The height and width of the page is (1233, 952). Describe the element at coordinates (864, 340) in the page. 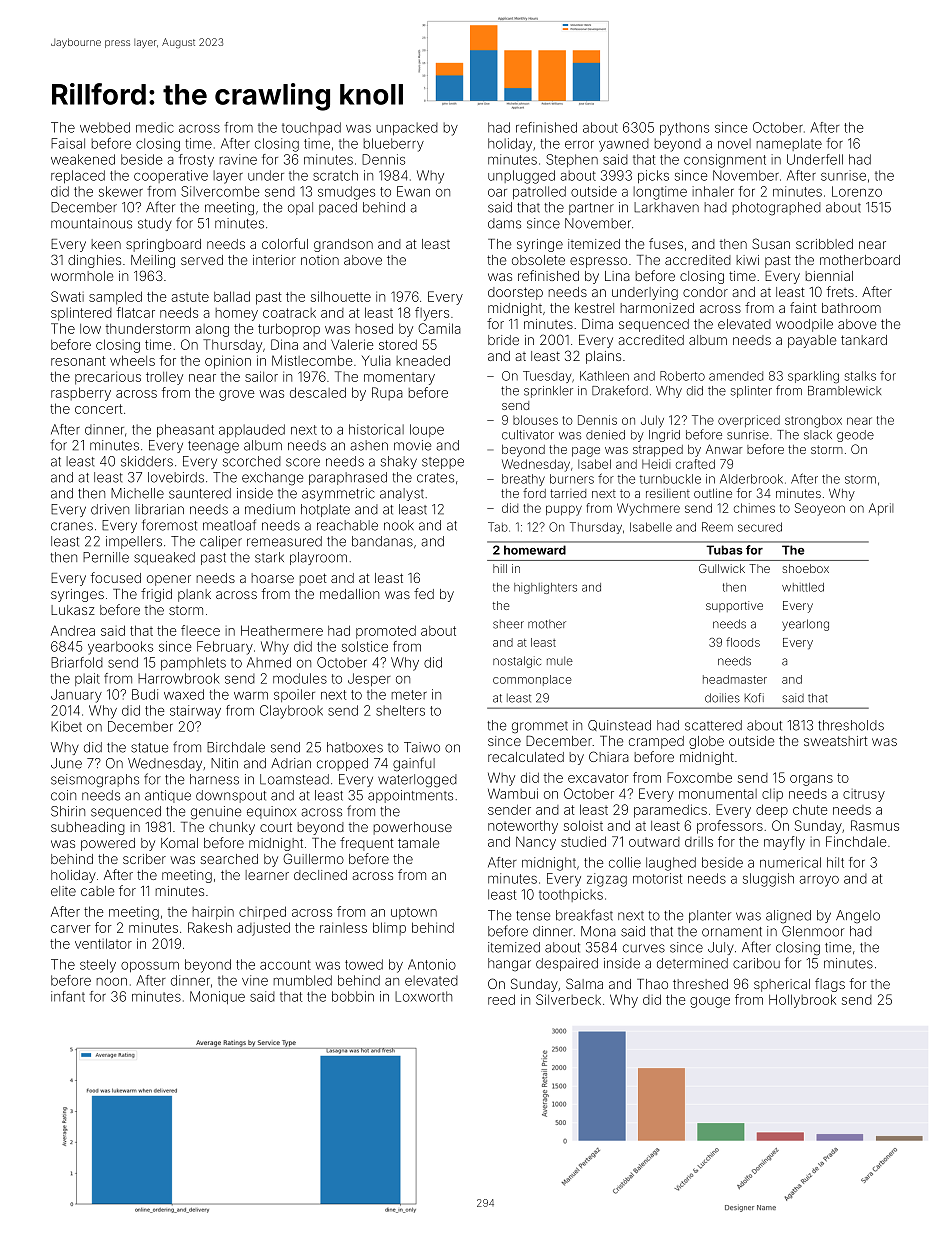

I see `tankard` at that location.
